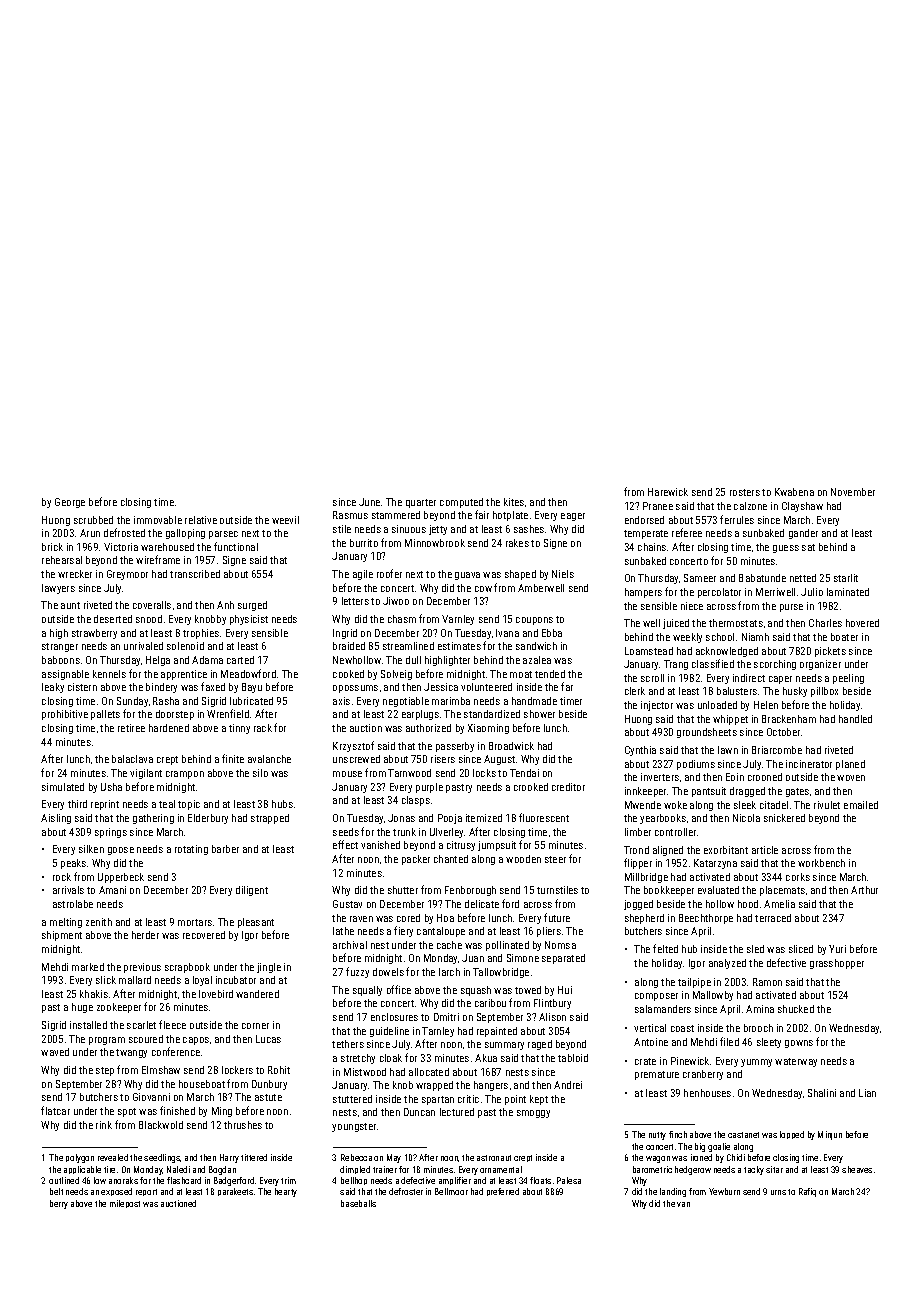 The width and height of the image is (924, 1308). I want to click on earplugs, so click(420, 715).
